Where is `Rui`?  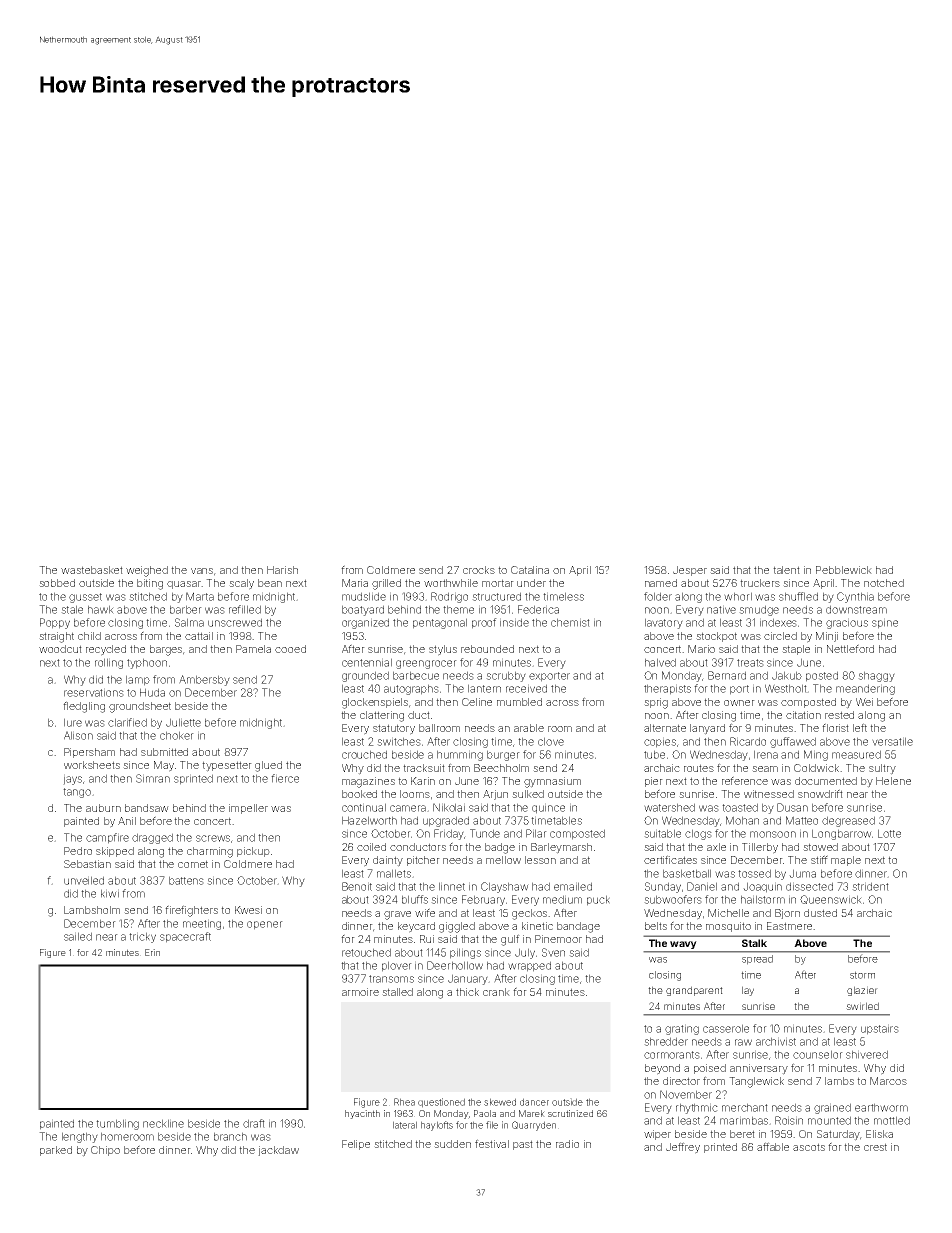
Rui is located at coordinates (427, 939).
